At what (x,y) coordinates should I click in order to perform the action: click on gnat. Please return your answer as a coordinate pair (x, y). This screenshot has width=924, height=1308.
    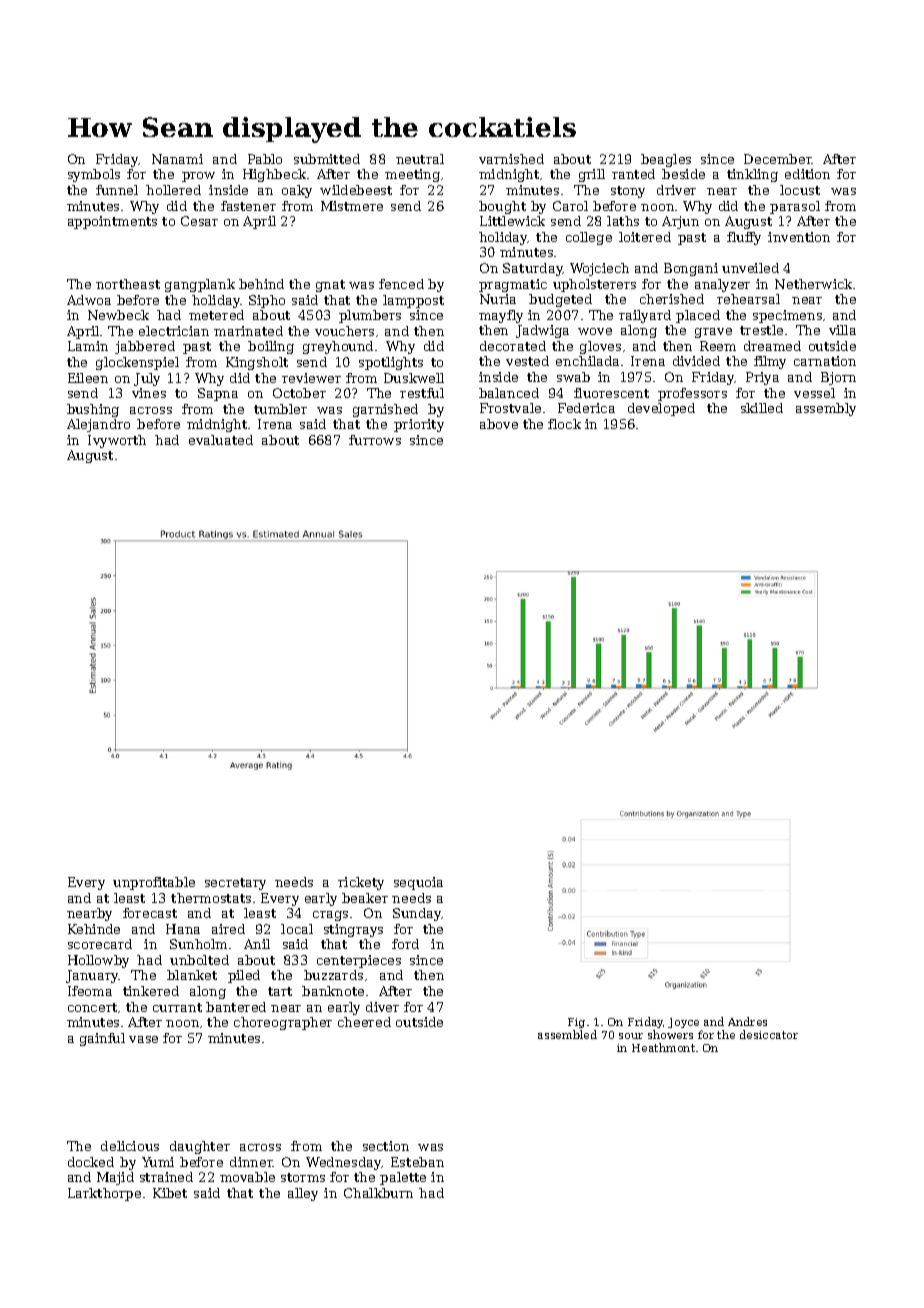
    Looking at the image, I should click on (330, 286).
